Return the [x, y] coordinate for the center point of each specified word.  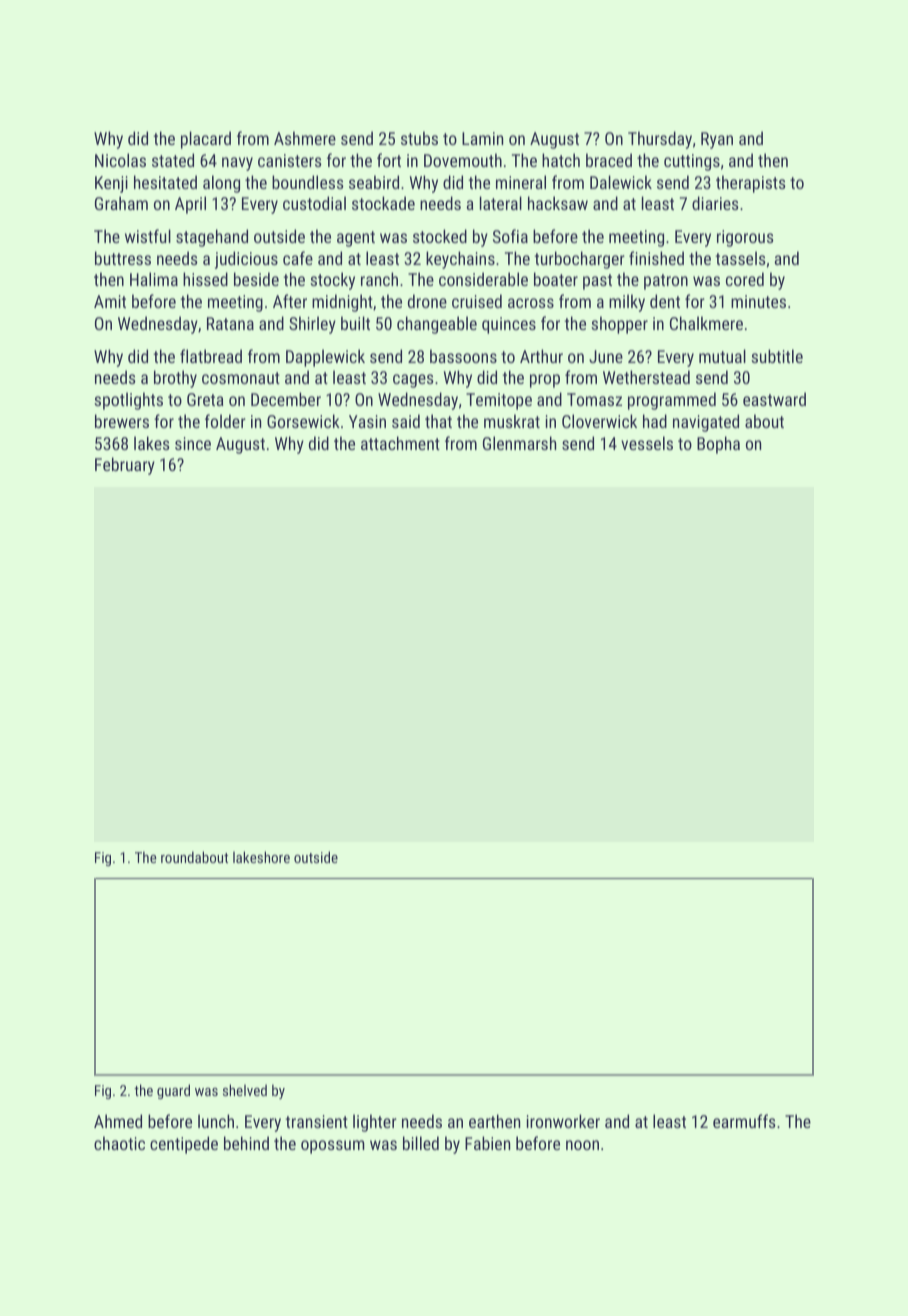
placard [206, 140]
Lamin [482, 138]
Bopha [718, 445]
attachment [400, 443]
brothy [175, 379]
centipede [184, 1145]
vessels [647, 443]
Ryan [717, 140]
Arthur [541, 356]
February [125, 466]
